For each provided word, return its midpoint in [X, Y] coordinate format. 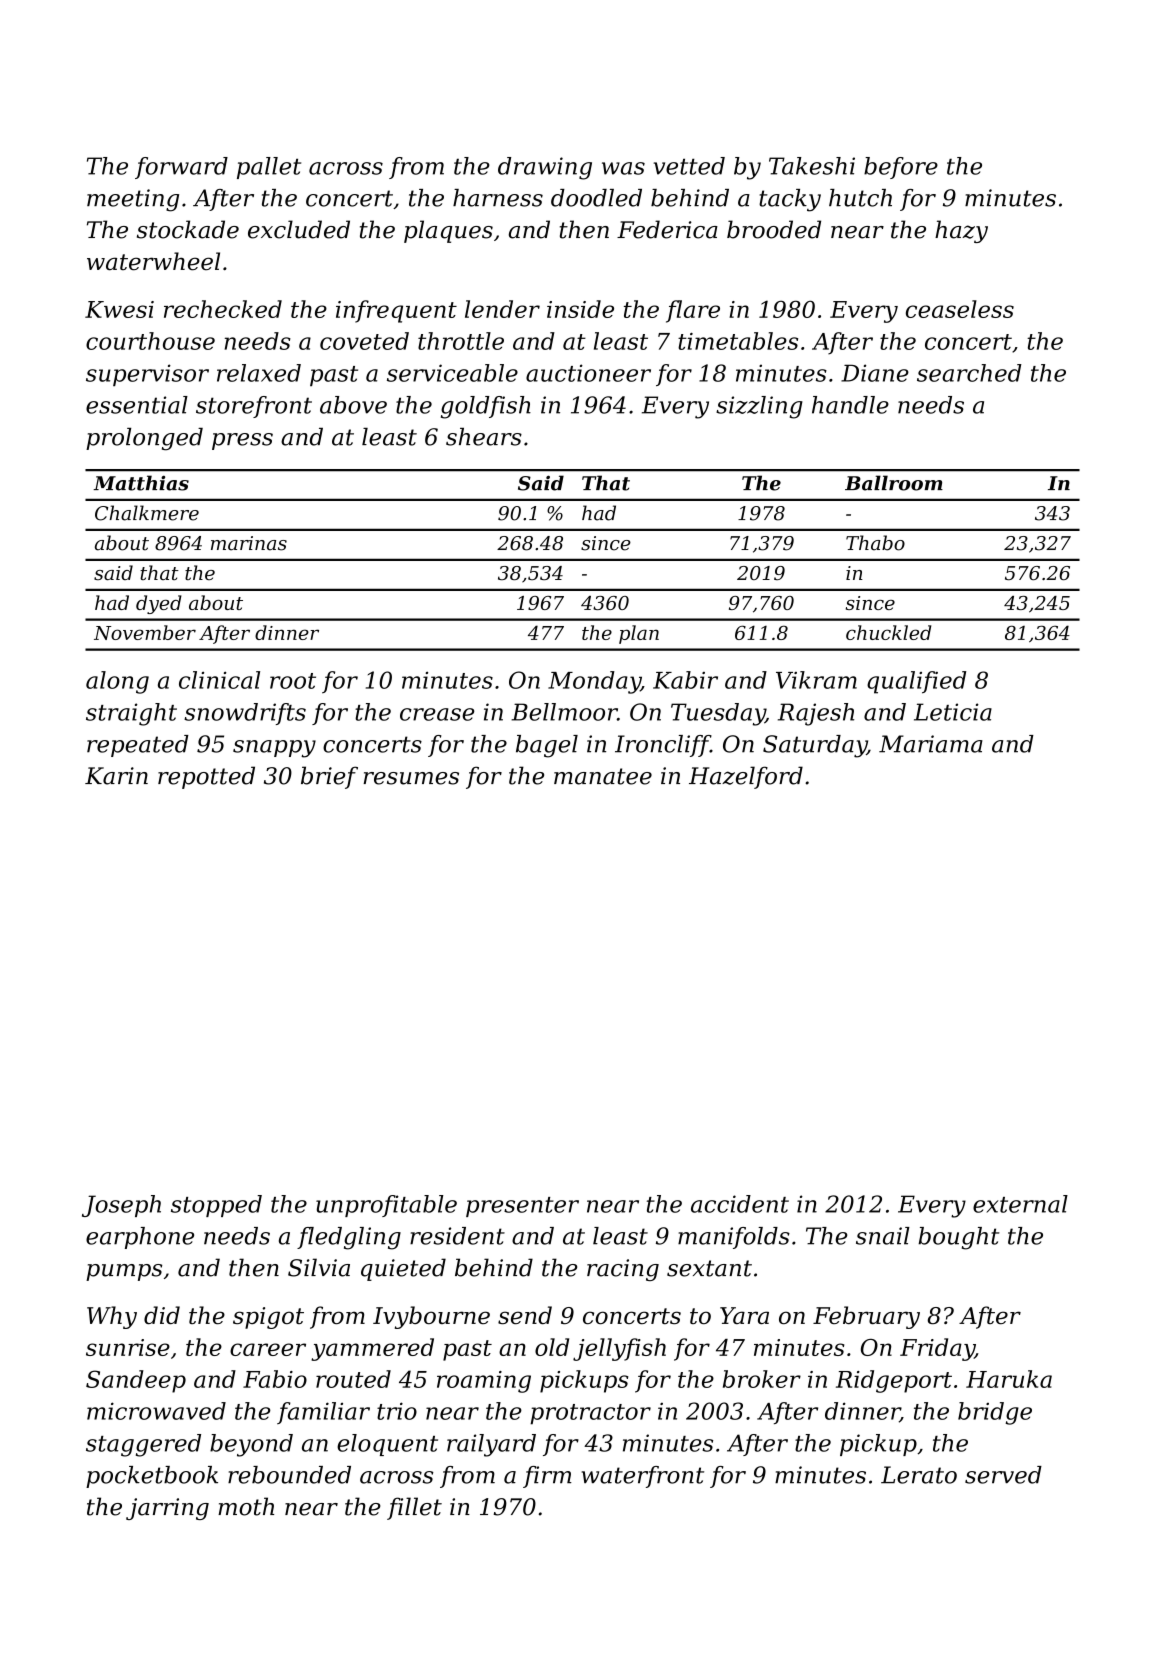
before [901, 168]
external [1020, 1204]
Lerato [919, 1475]
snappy [274, 749]
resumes [411, 778]
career [268, 1349]
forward [181, 168]
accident [740, 1204]
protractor [590, 1414]
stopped [216, 1206]
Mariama [931, 744]
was [623, 168]
